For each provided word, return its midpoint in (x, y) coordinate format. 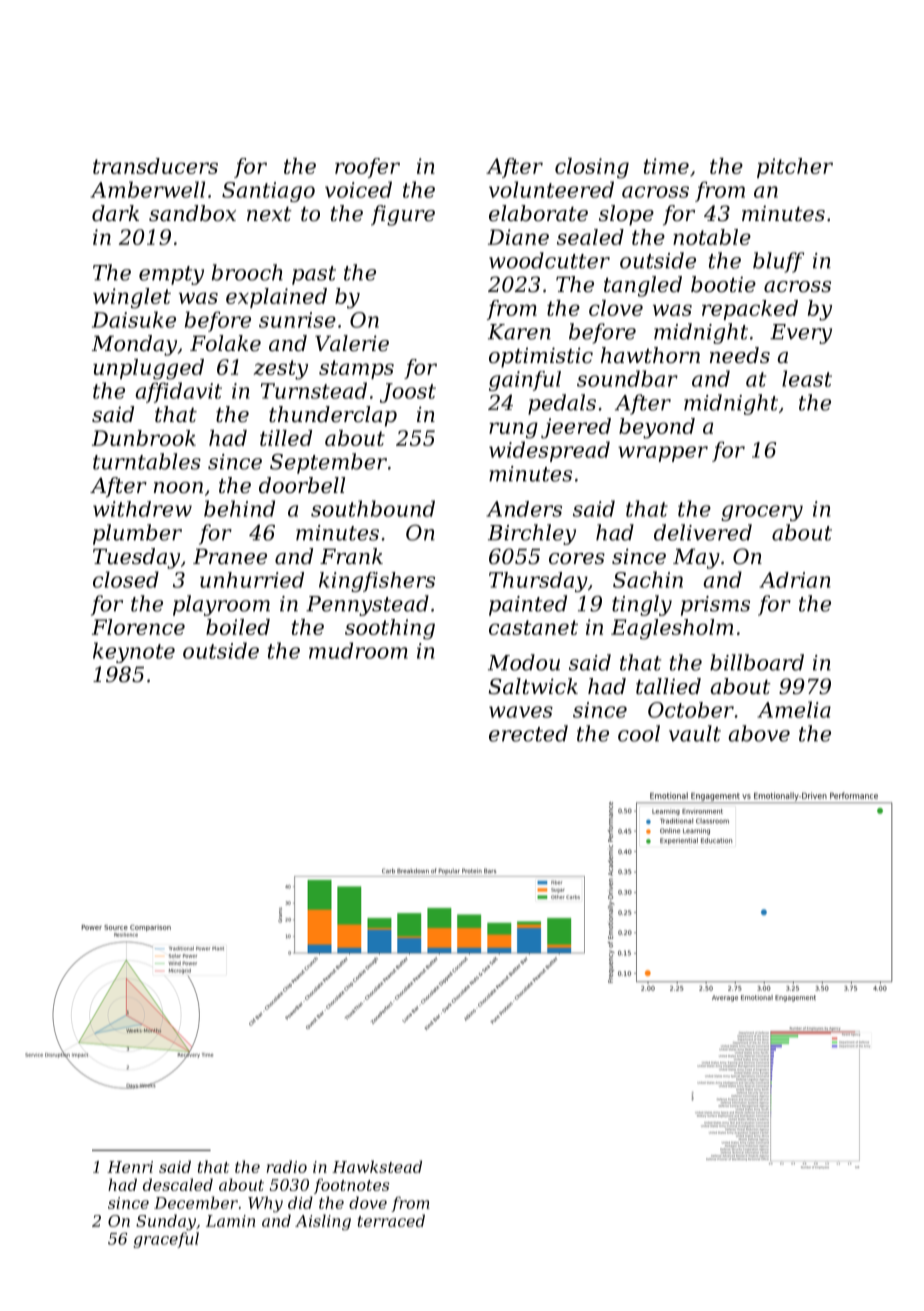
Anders (524, 509)
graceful (166, 1240)
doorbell (302, 485)
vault (695, 733)
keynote (134, 652)
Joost (408, 393)
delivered (703, 532)
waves (521, 712)
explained (276, 298)
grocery (762, 513)
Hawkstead (377, 1166)
